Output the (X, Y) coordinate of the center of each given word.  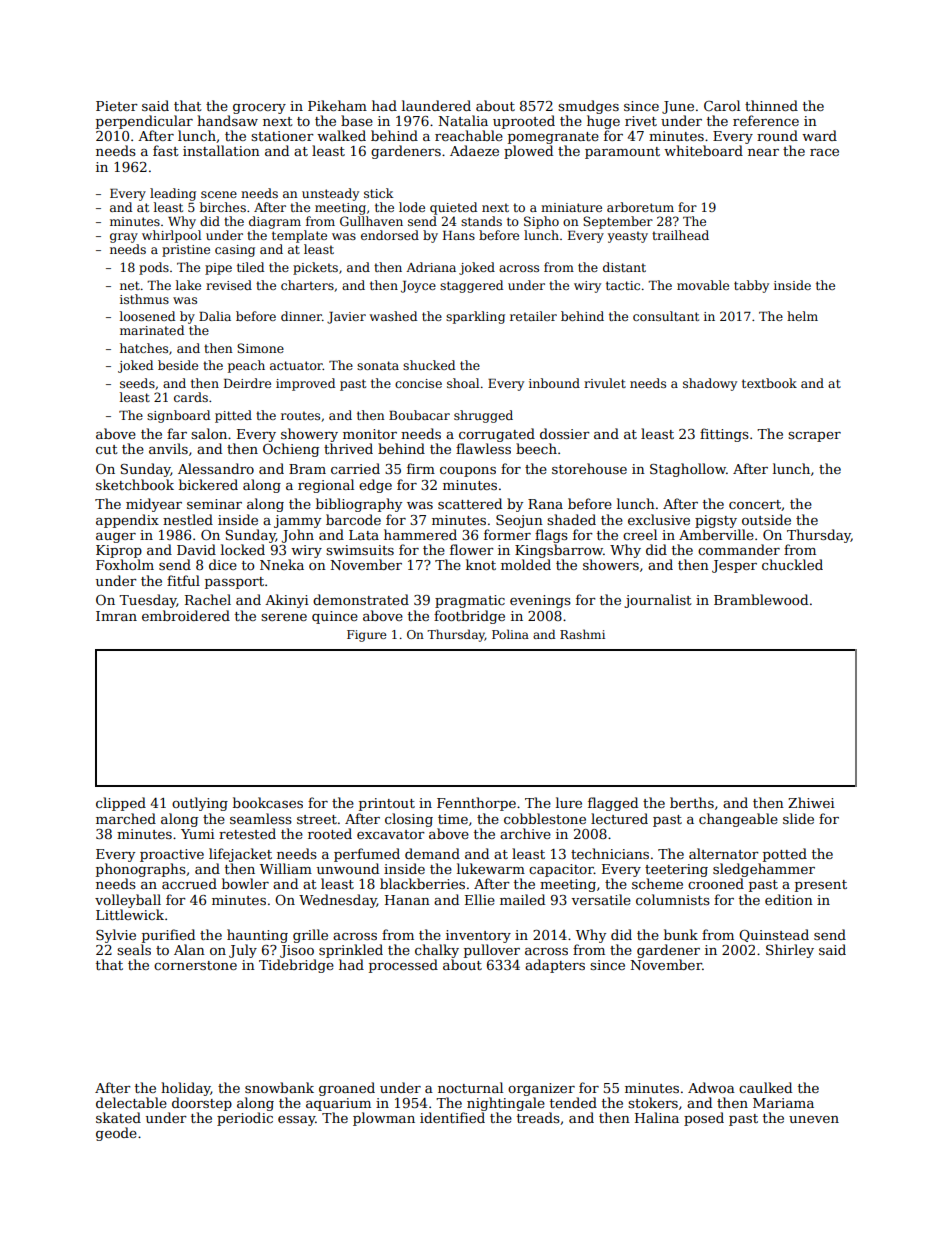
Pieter (117, 106)
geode (116, 1134)
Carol (722, 105)
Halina (657, 1117)
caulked (765, 1087)
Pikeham (337, 105)
